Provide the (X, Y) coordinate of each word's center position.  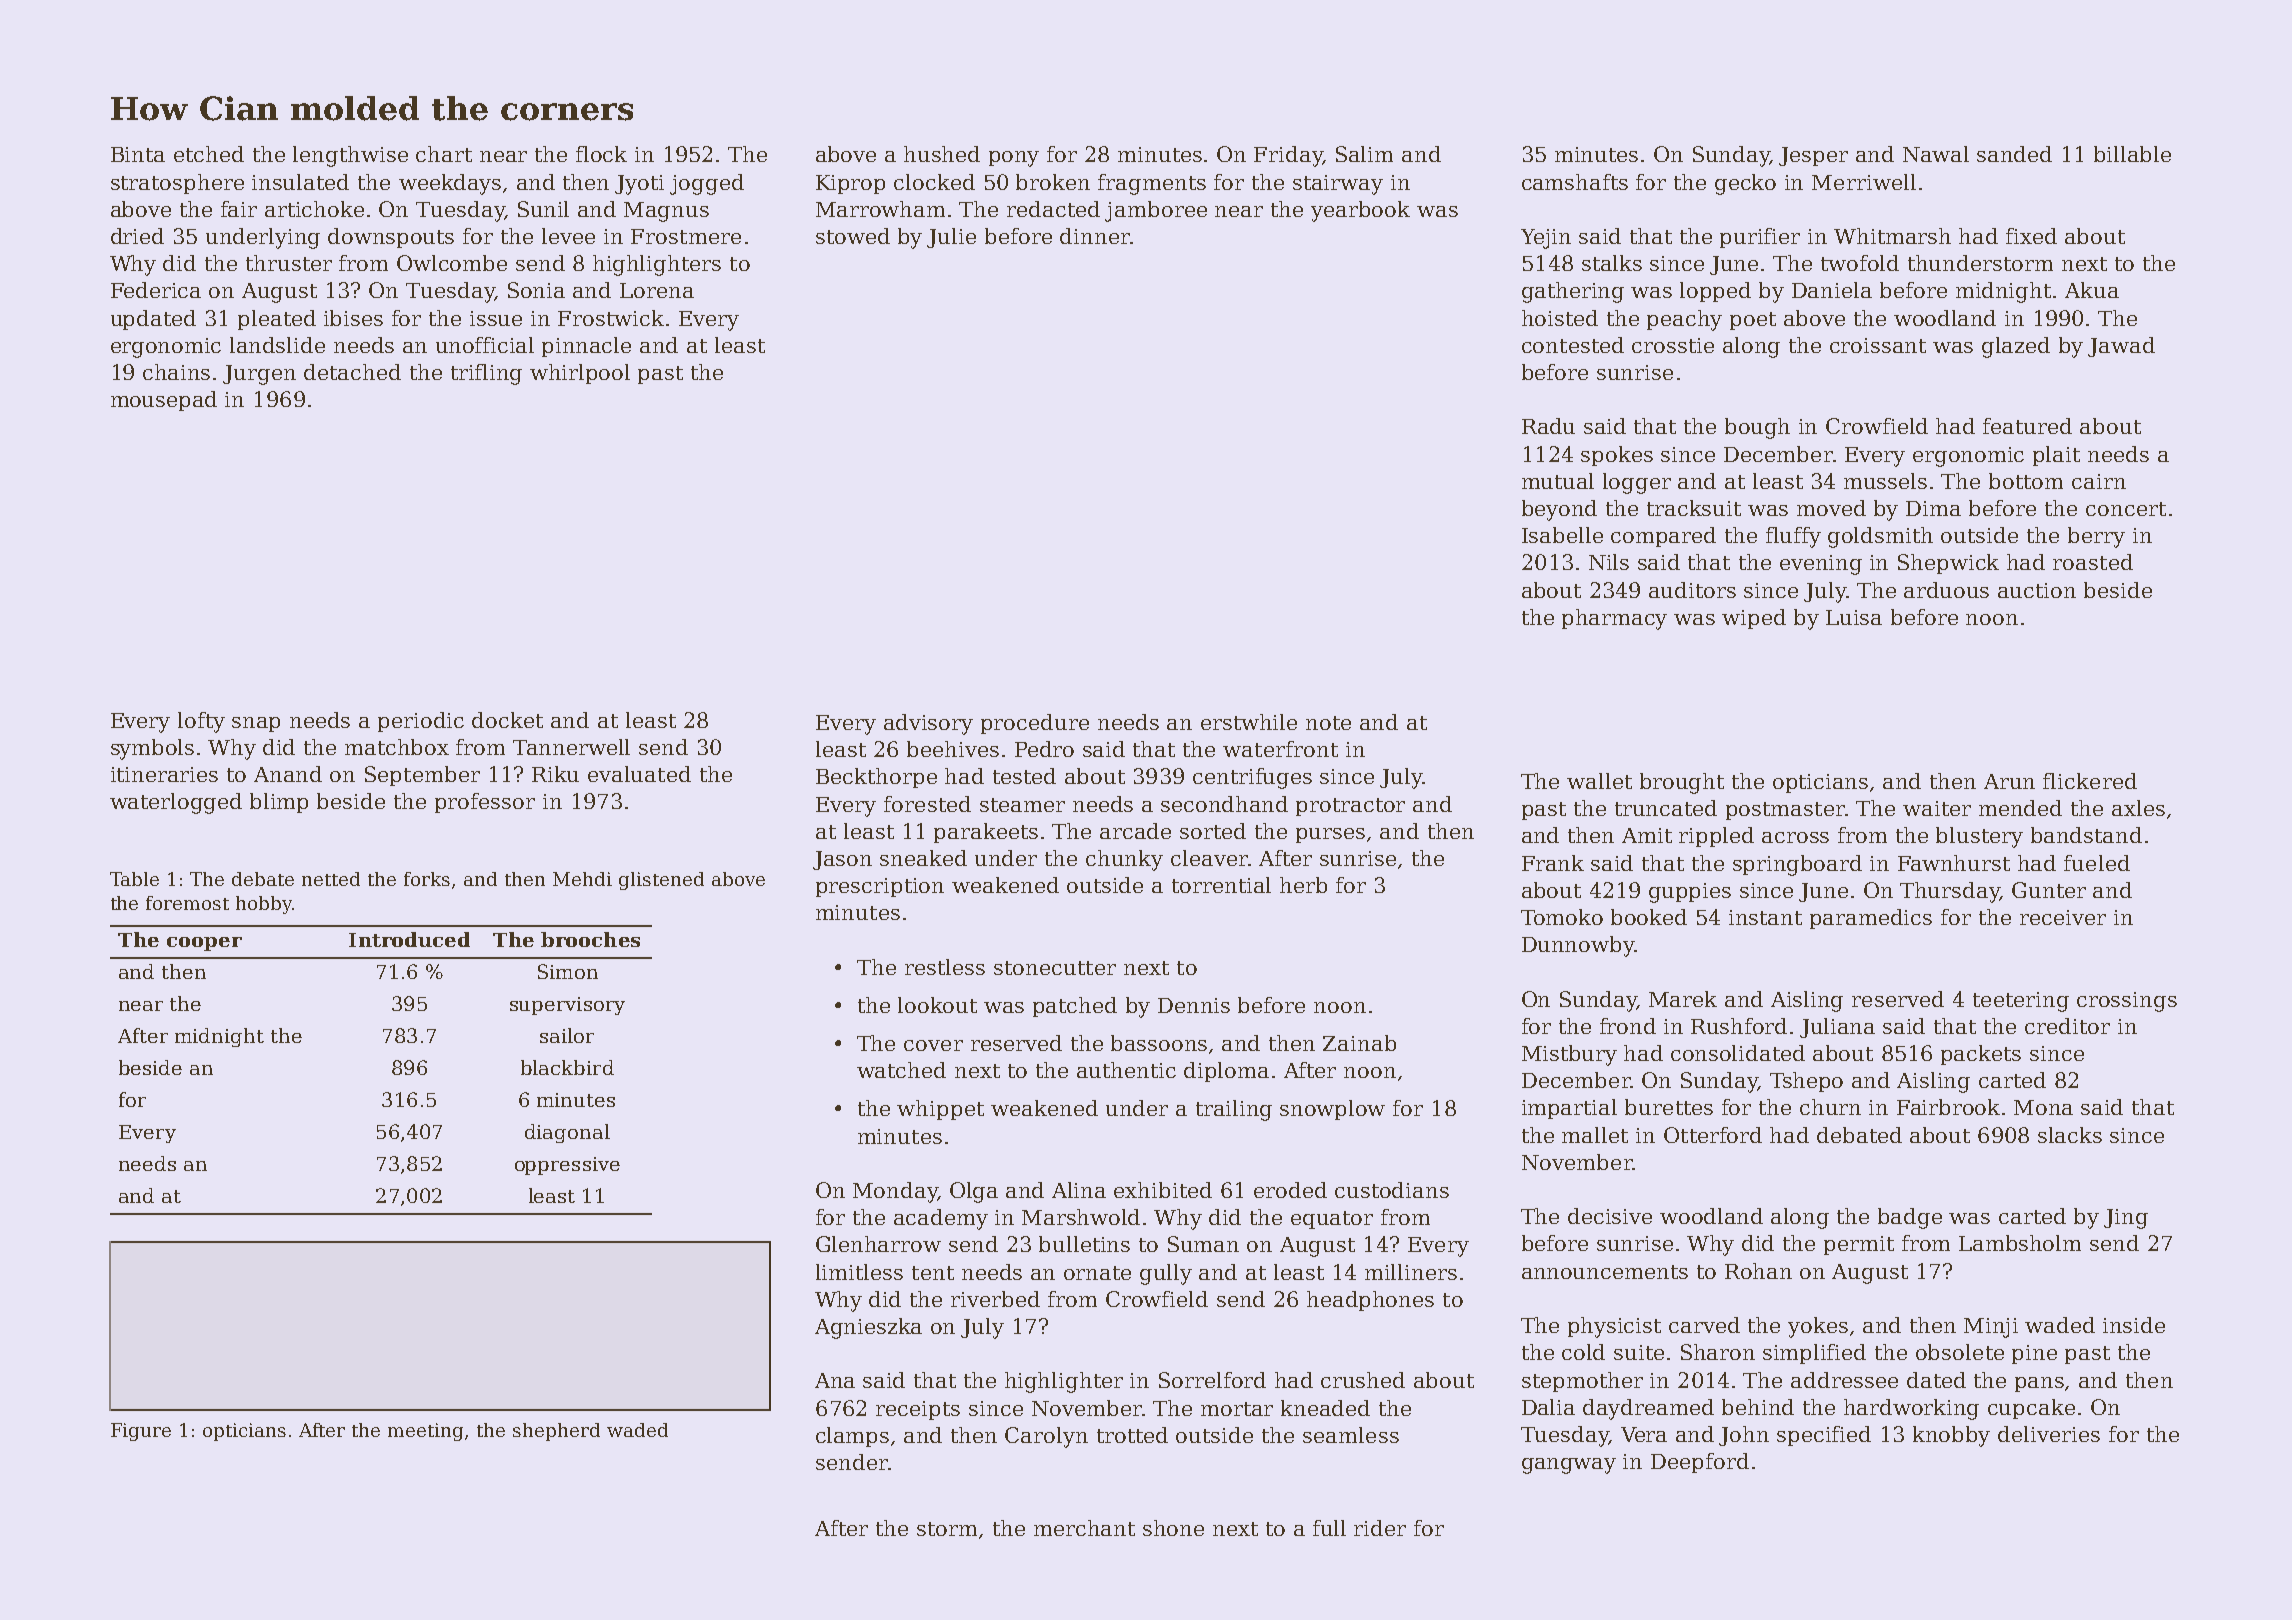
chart (444, 154)
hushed (942, 154)
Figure (141, 1432)
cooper (204, 944)
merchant (1084, 1528)
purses (1330, 835)
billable (2132, 154)
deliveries (2049, 1434)
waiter (1937, 808)
